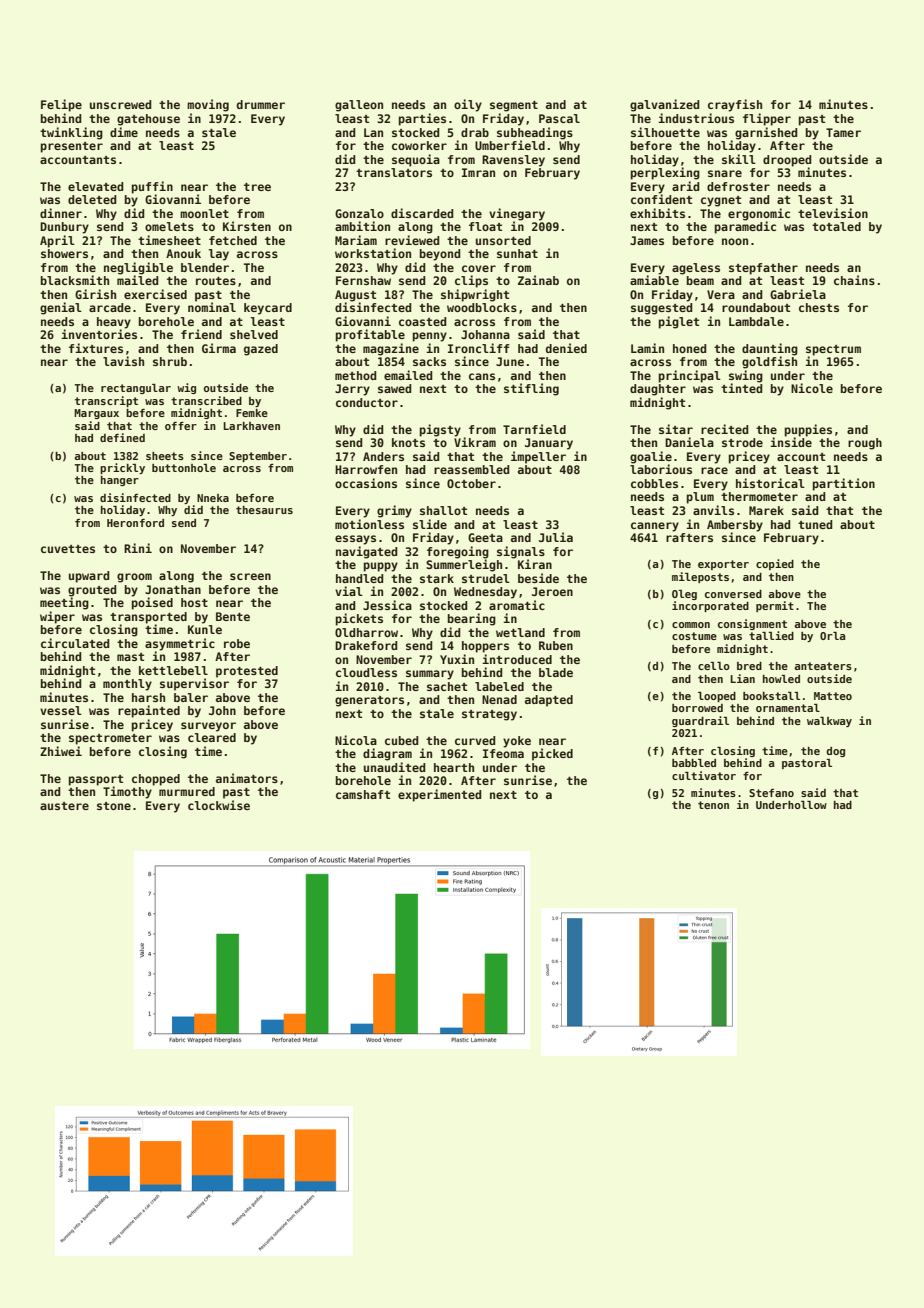 This image has height=1308, width=924. What do you see at coordinates (149, 711) in the image?
I see `repainted` at bounding box center [149, 711].
